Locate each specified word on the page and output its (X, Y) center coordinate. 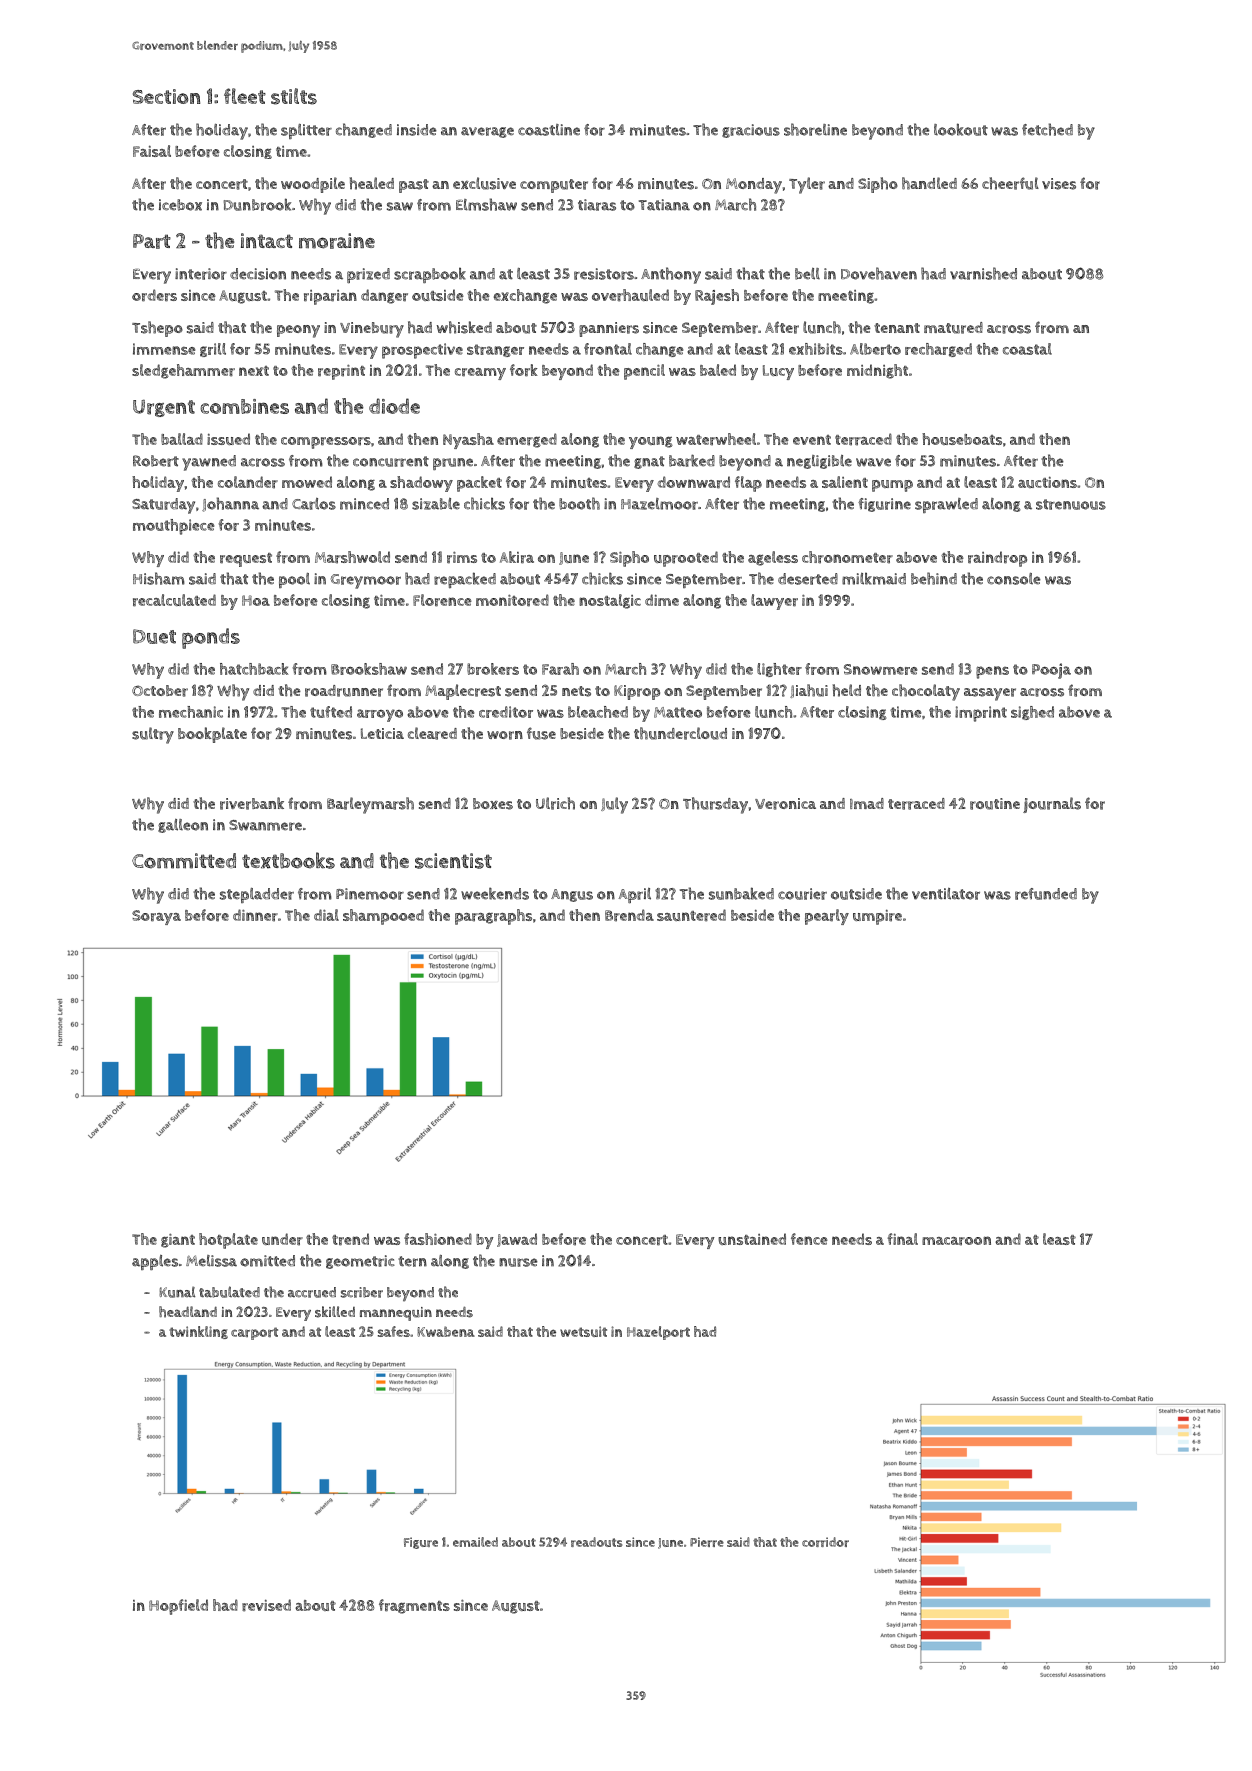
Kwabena (446, 1331)
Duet (154, 636)
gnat (649, 462)
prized (368, 275)
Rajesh (717, 297)
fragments (414, 1606)
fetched (1047, 129)
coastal (1027, 349)
